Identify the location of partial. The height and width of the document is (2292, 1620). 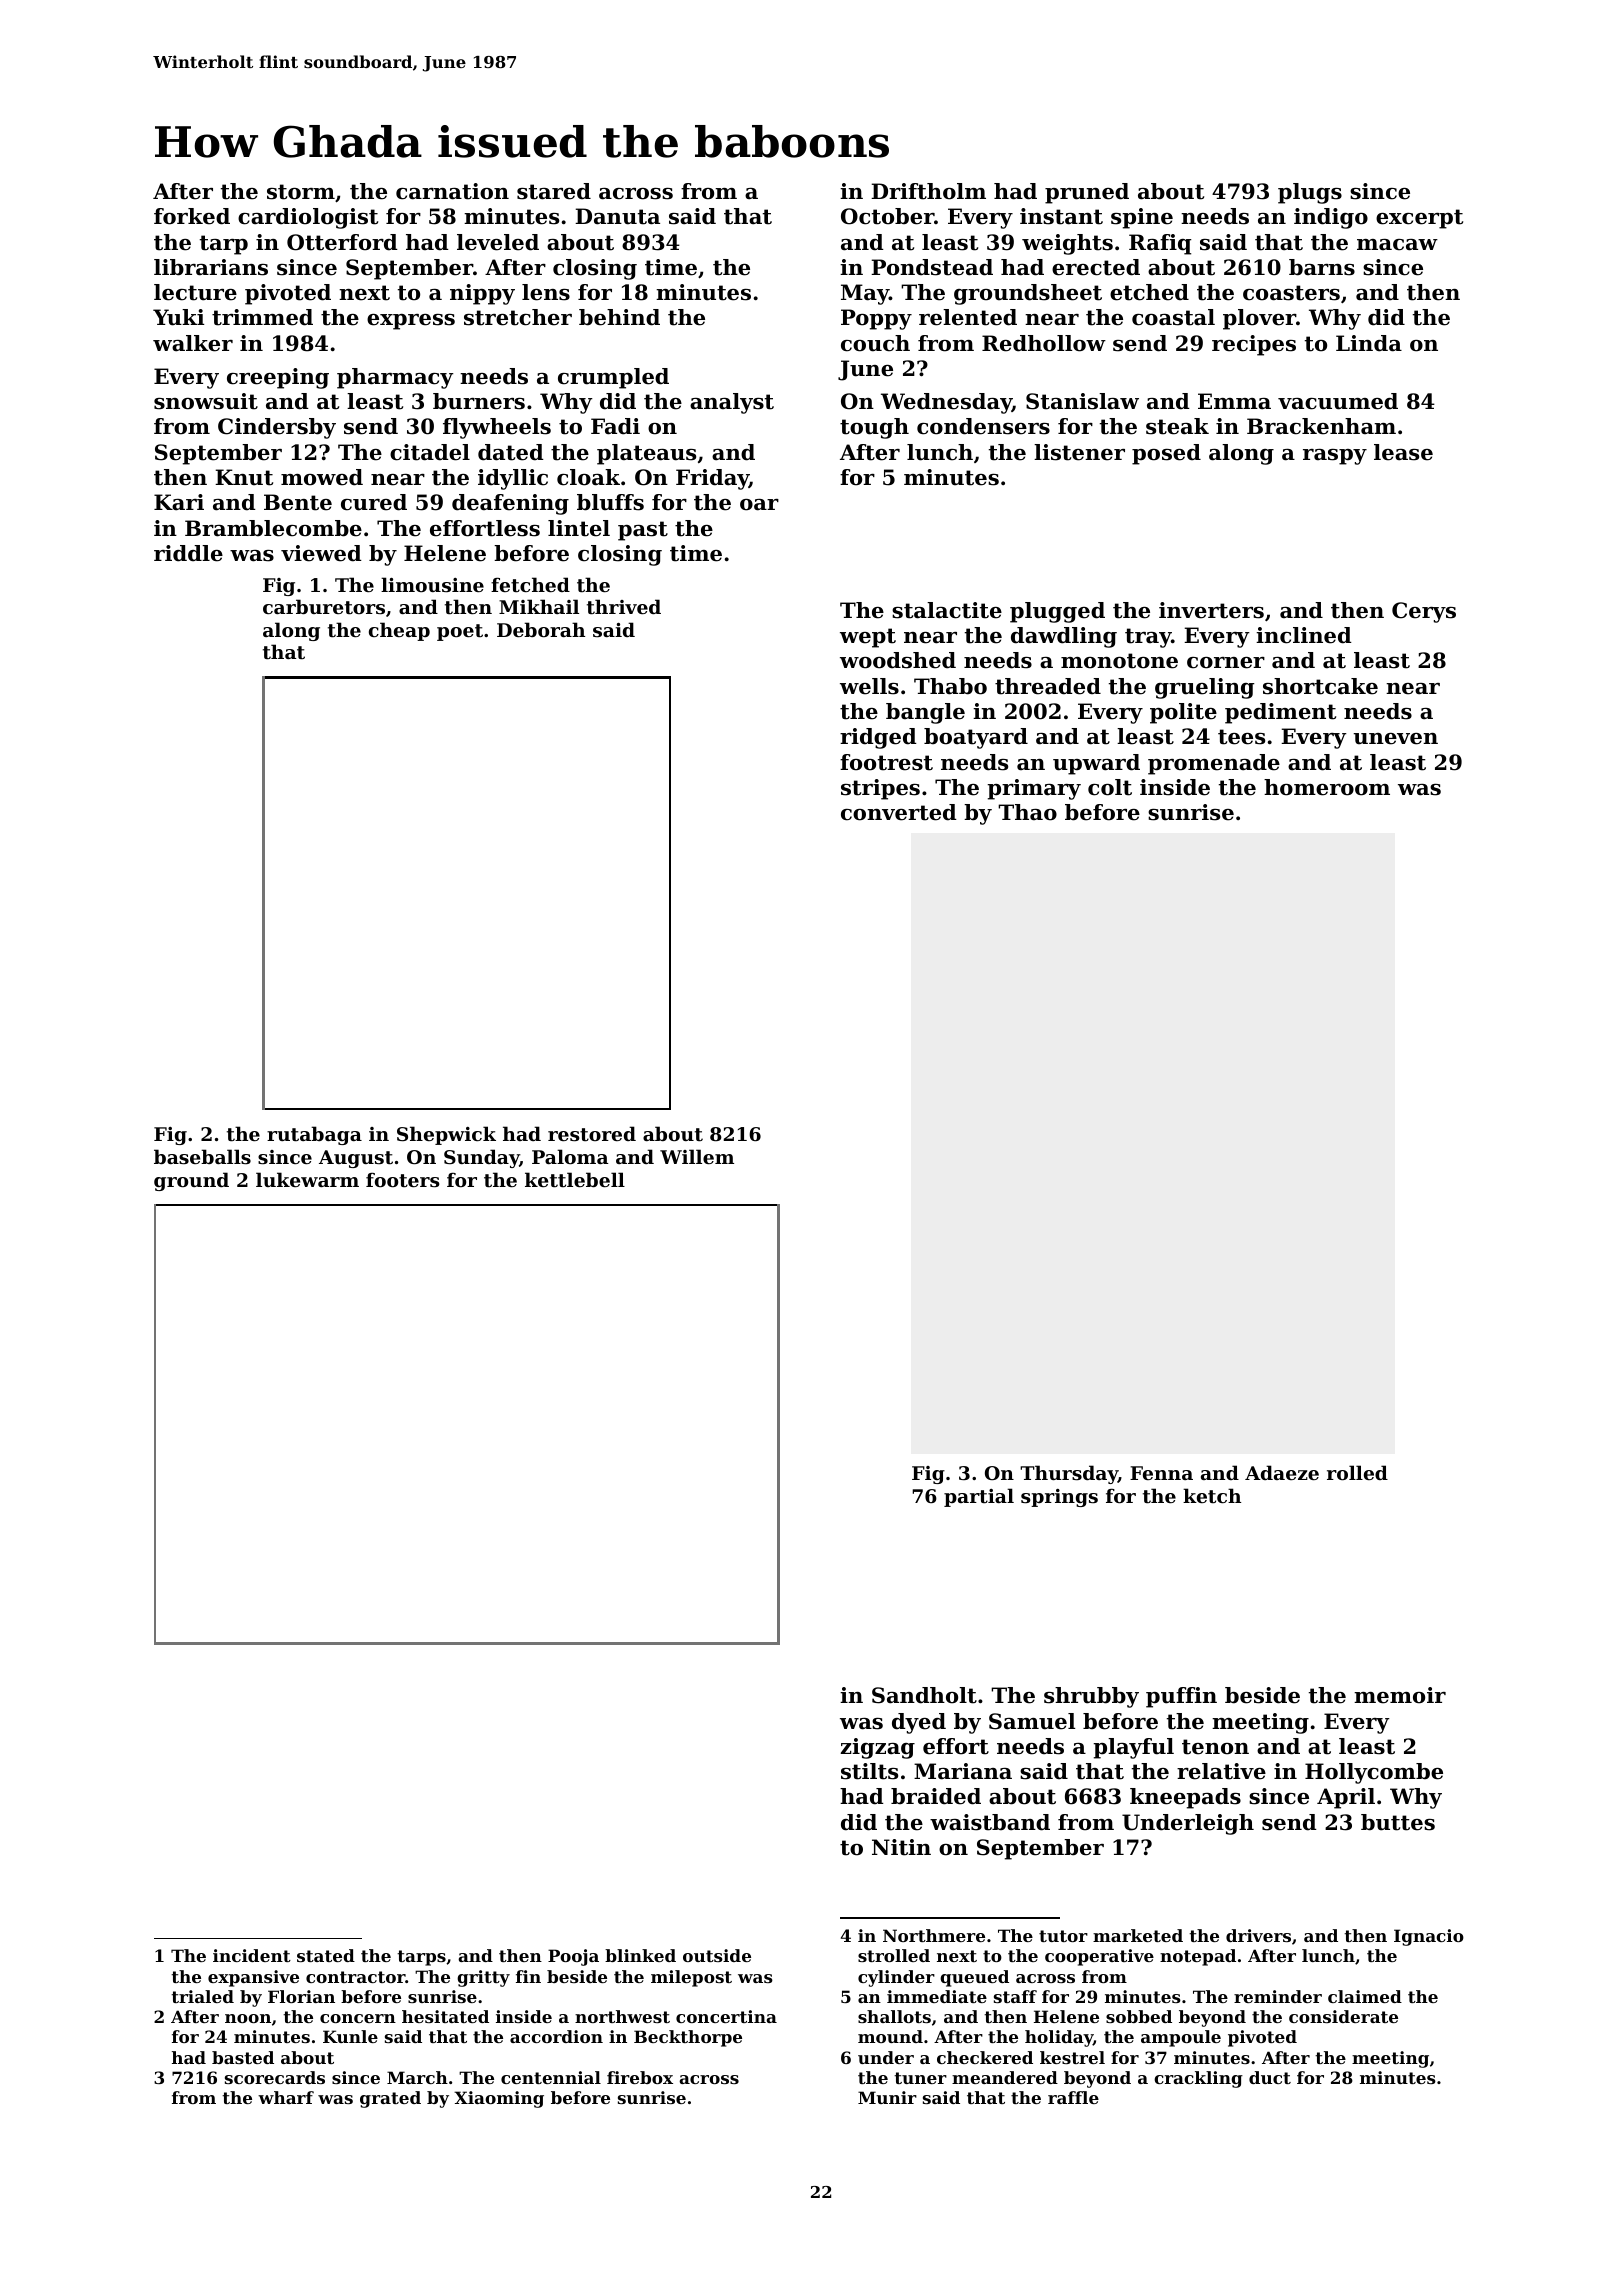
(979, 1497).
